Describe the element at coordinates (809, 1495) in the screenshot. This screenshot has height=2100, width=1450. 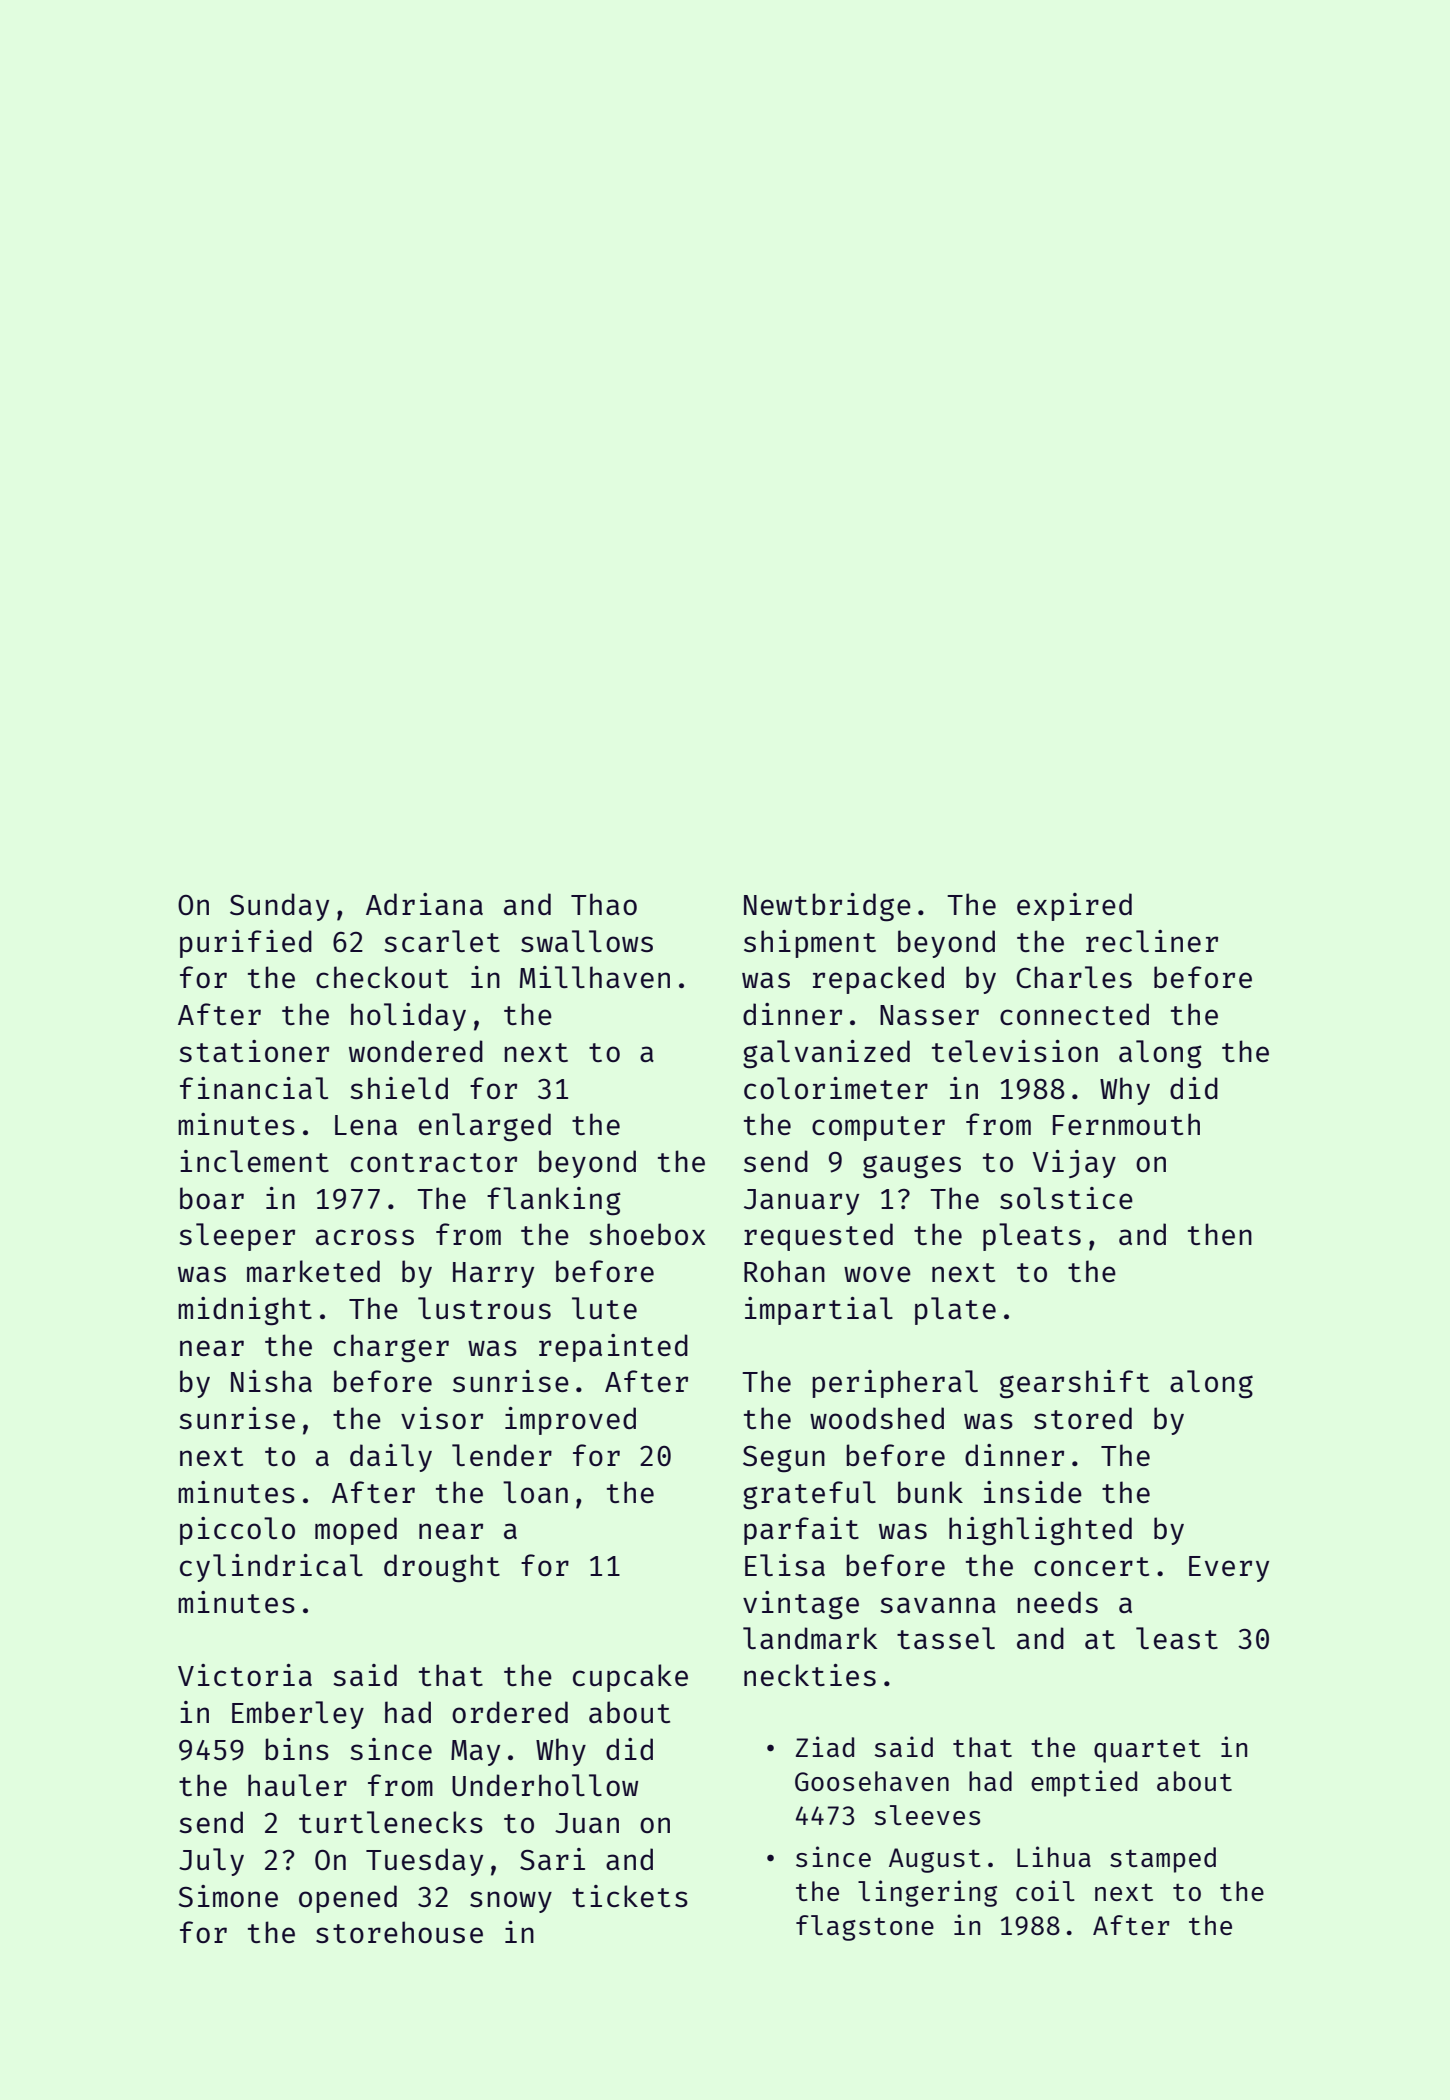
I see `grateful` at that location.
